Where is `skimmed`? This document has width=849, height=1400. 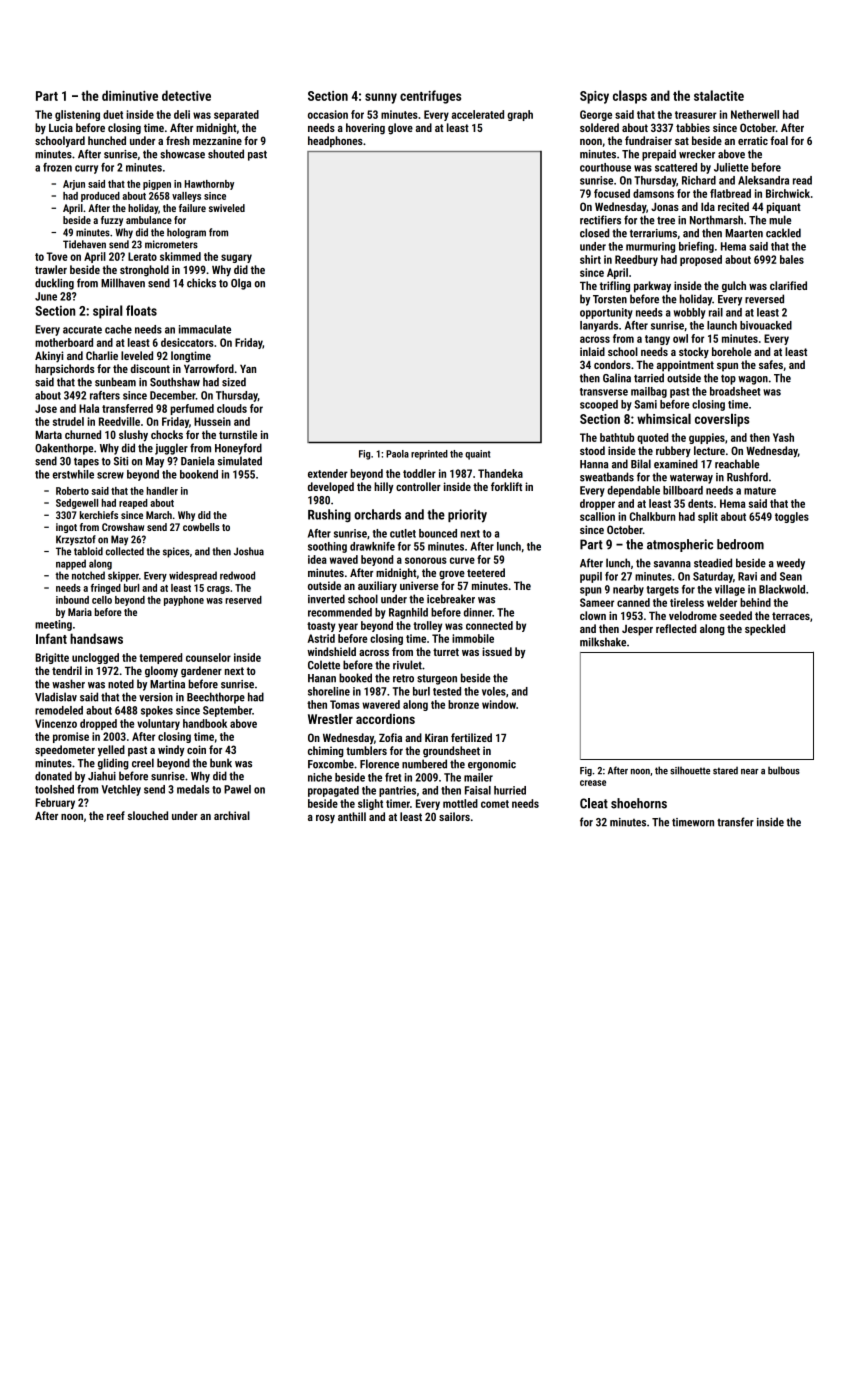 skimmed is located at coordinates (180, 256).
